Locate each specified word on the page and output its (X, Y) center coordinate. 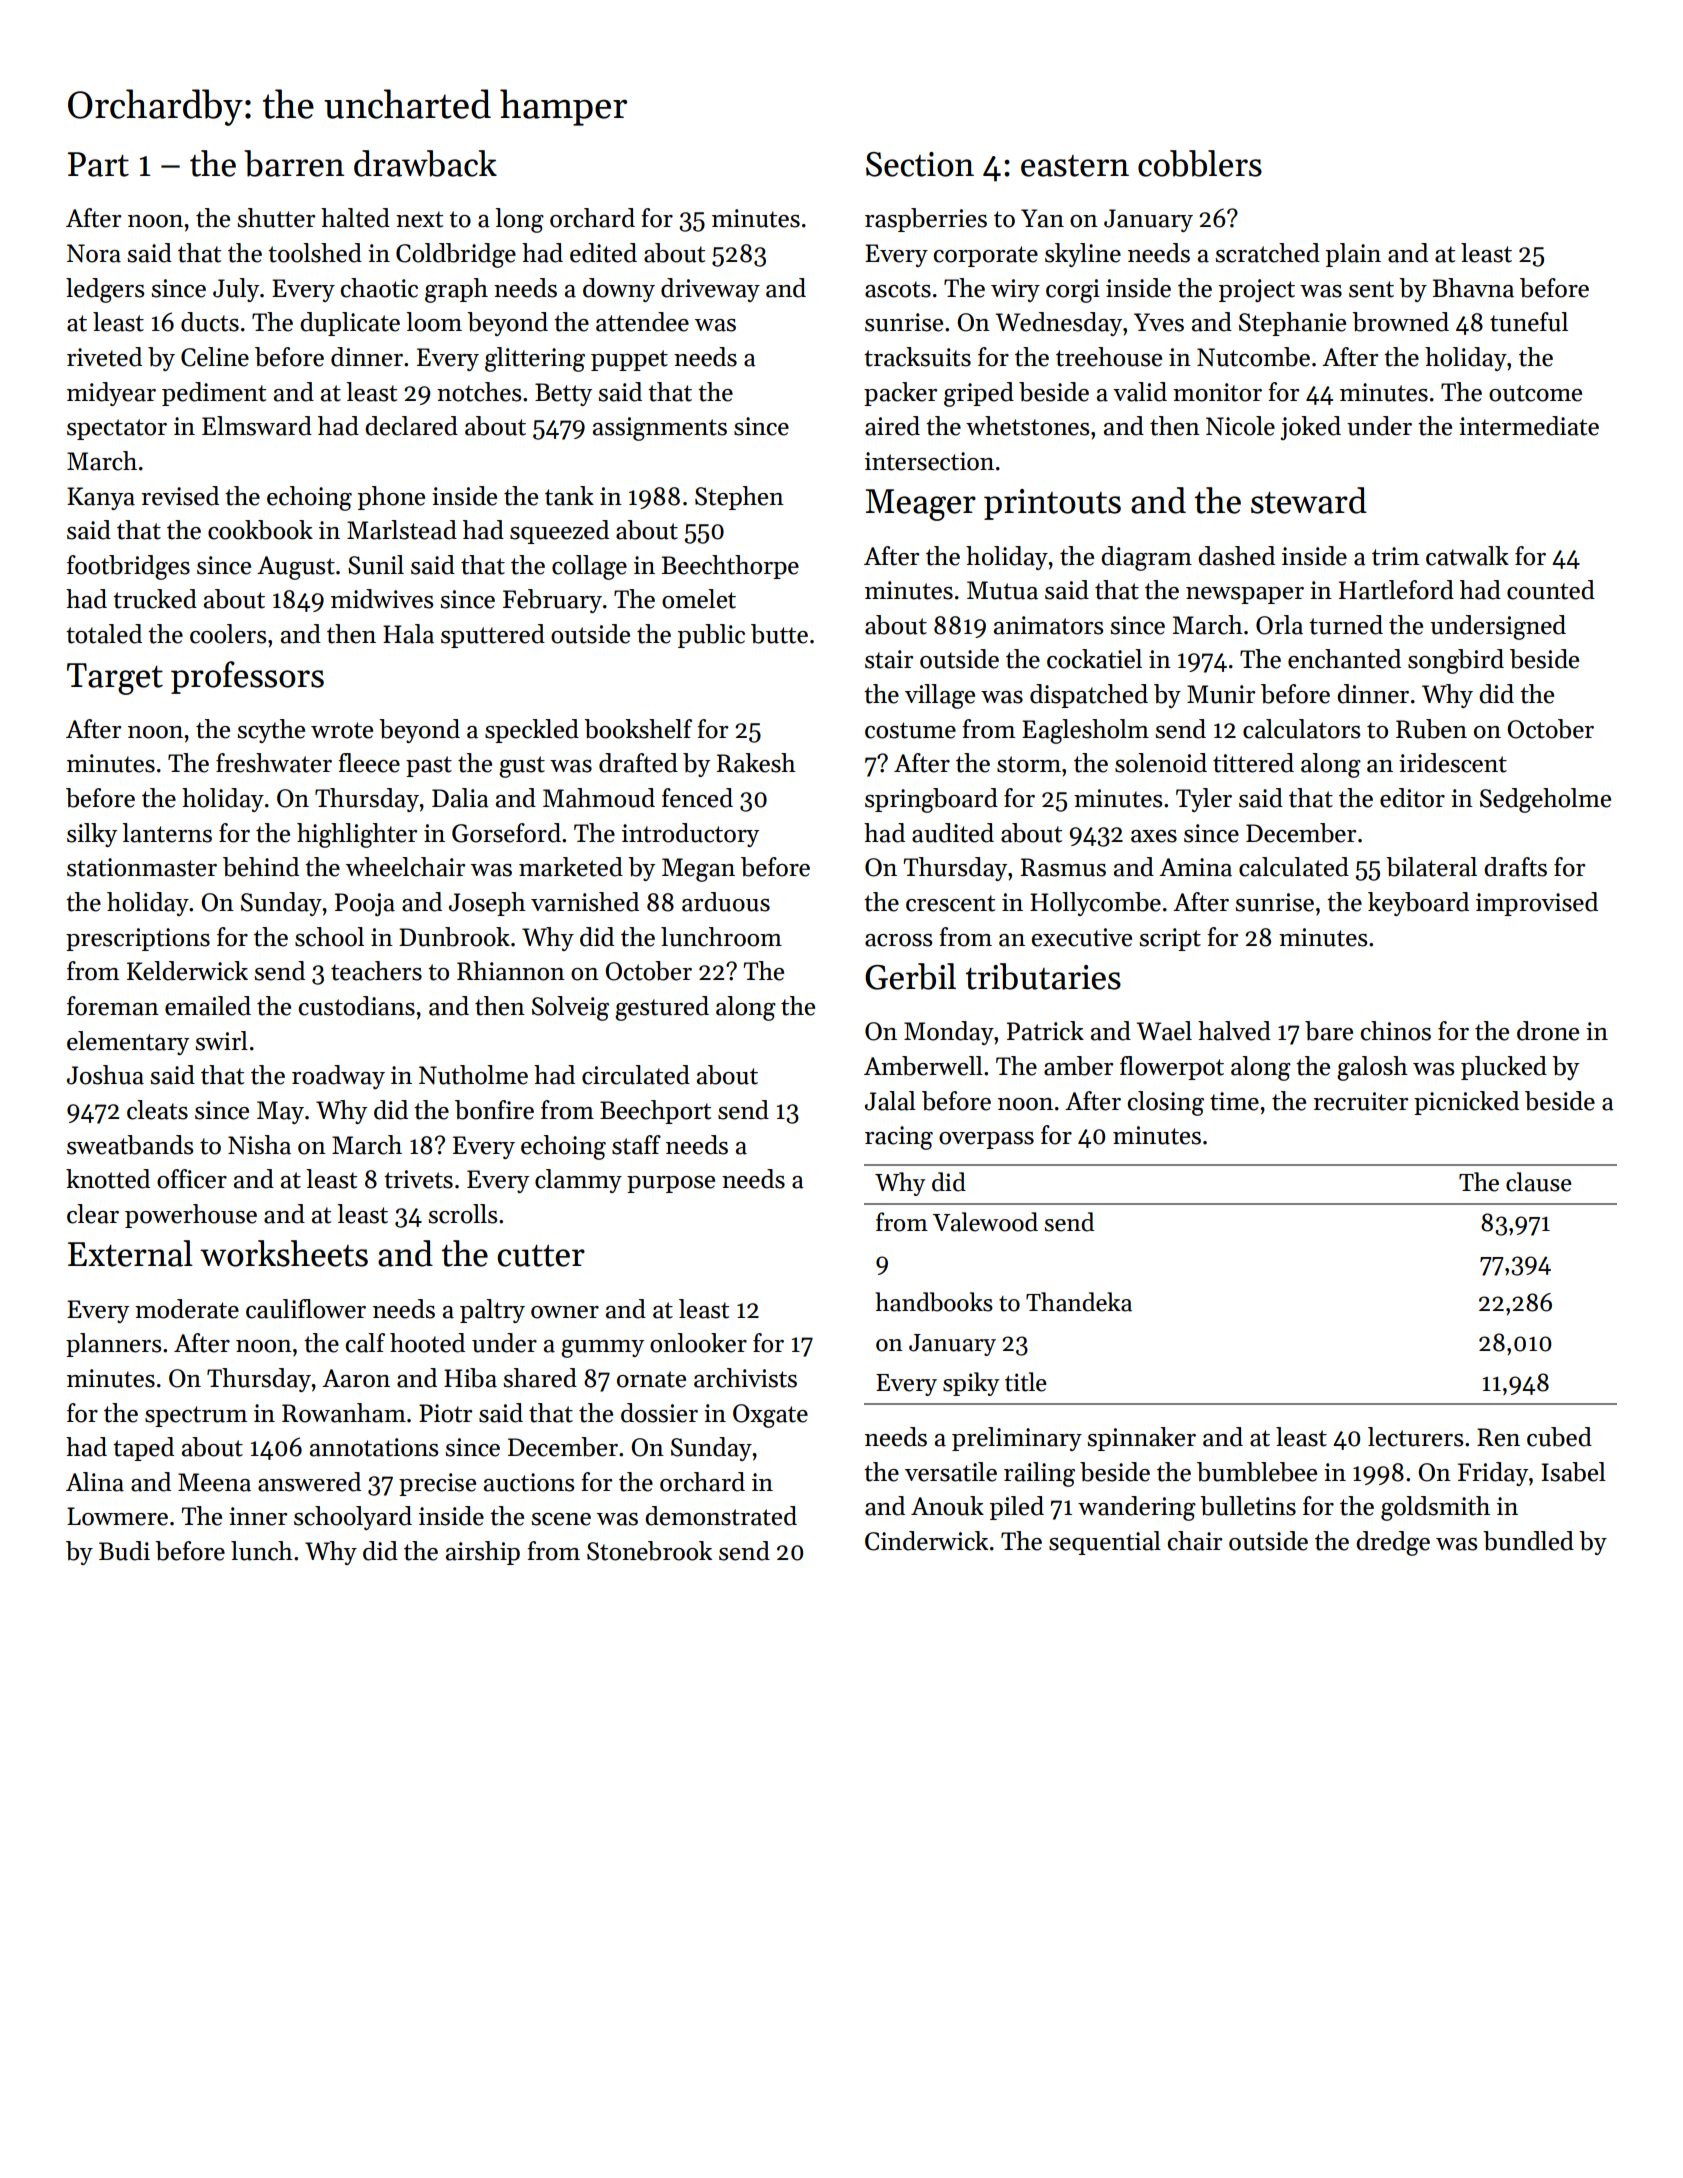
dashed (1236, 556)
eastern (1075, 166)
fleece (369, 763)
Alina (95, 1482)
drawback (425, 163)
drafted (638, 763)
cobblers (1200, 163)
